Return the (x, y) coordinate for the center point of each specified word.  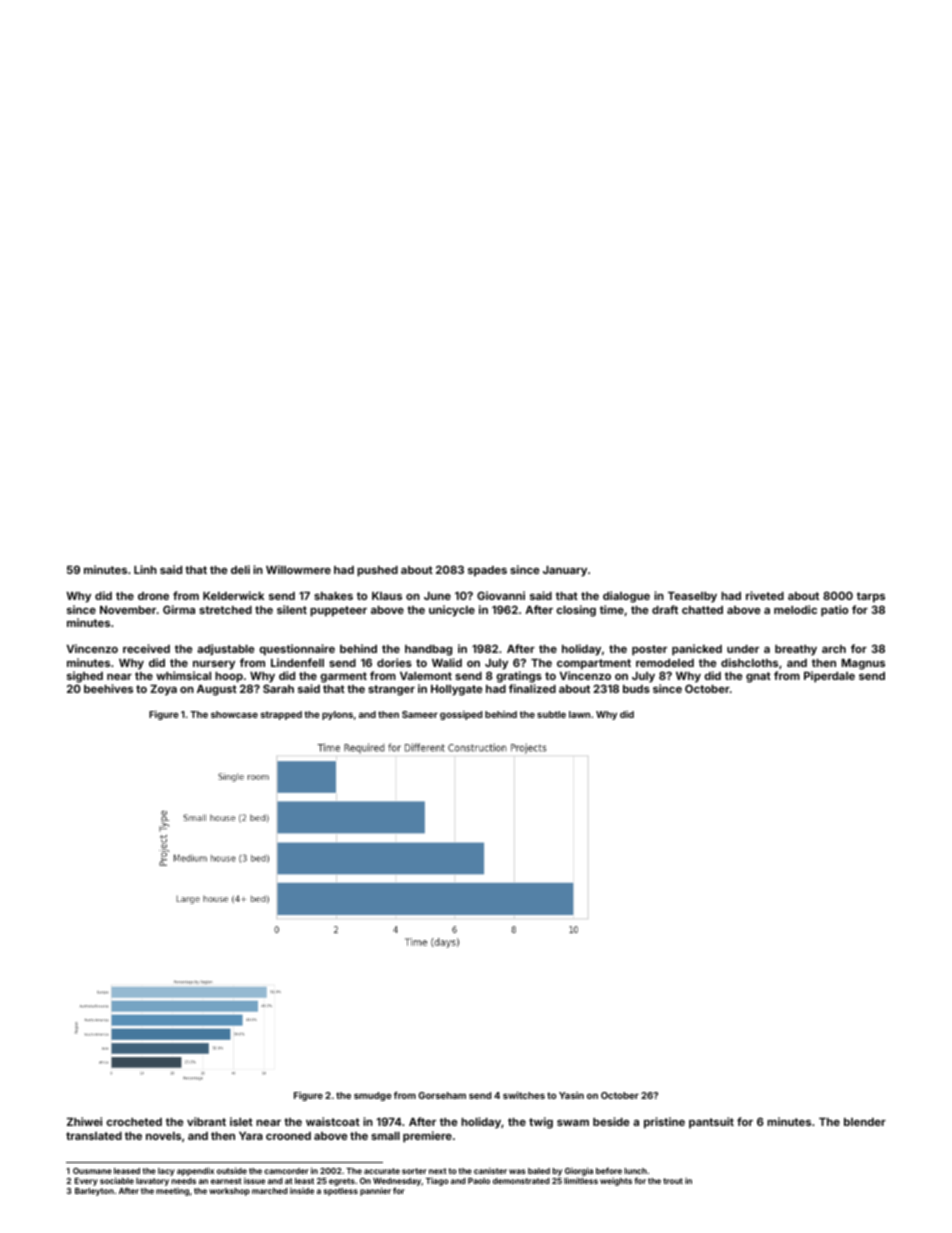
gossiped (461, 715)
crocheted (134, 1122)
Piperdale (829, 677)
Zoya (163, 690)
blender (865, 1122)
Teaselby (692, 597)
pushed (377, 571)
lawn (579, 714)
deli (240, 569)
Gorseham (442, 1095)
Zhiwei (84, 1121)
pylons (337, 715)
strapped (281, 715)
